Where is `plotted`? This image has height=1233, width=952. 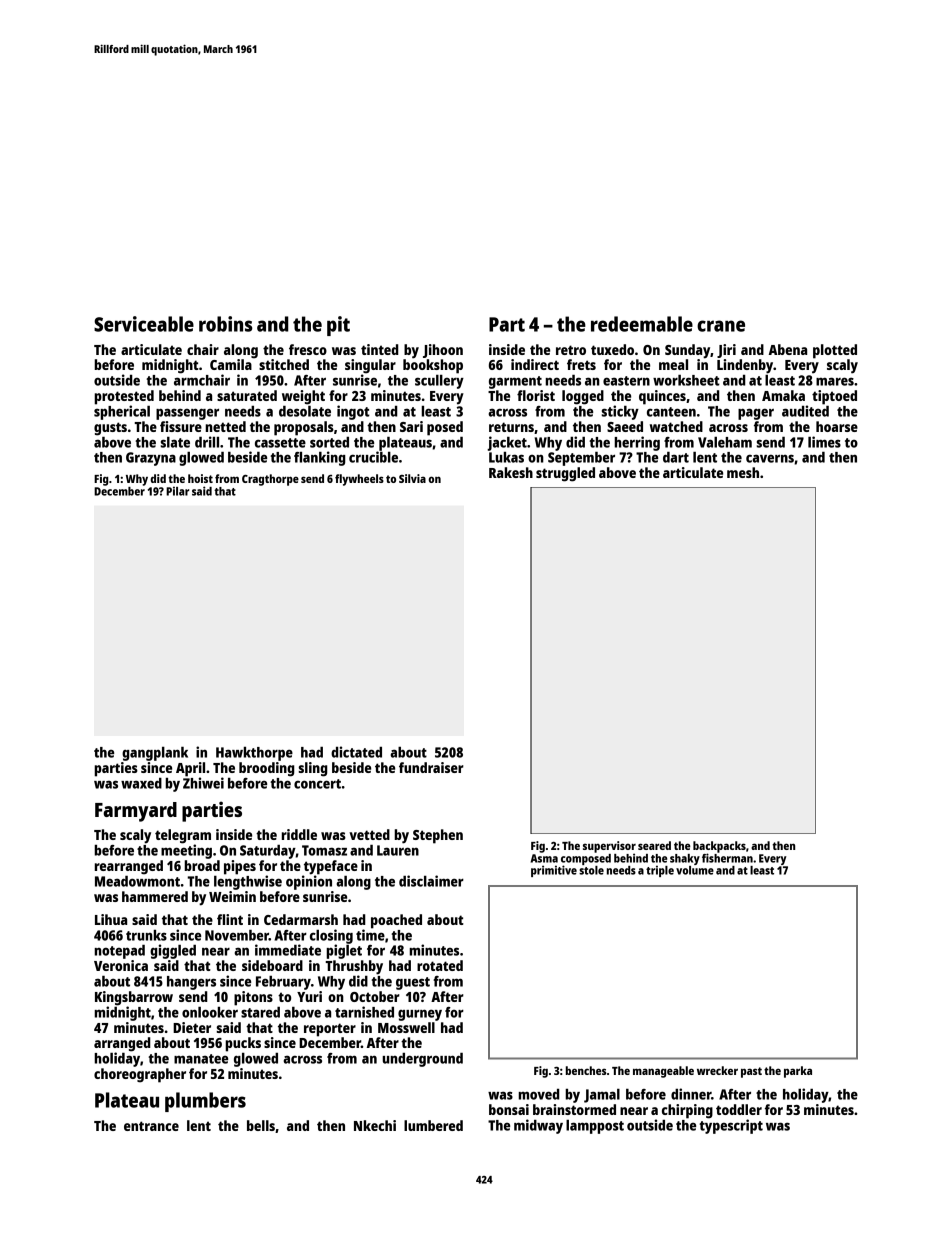 plotted is located at coordinates (835, 351).
